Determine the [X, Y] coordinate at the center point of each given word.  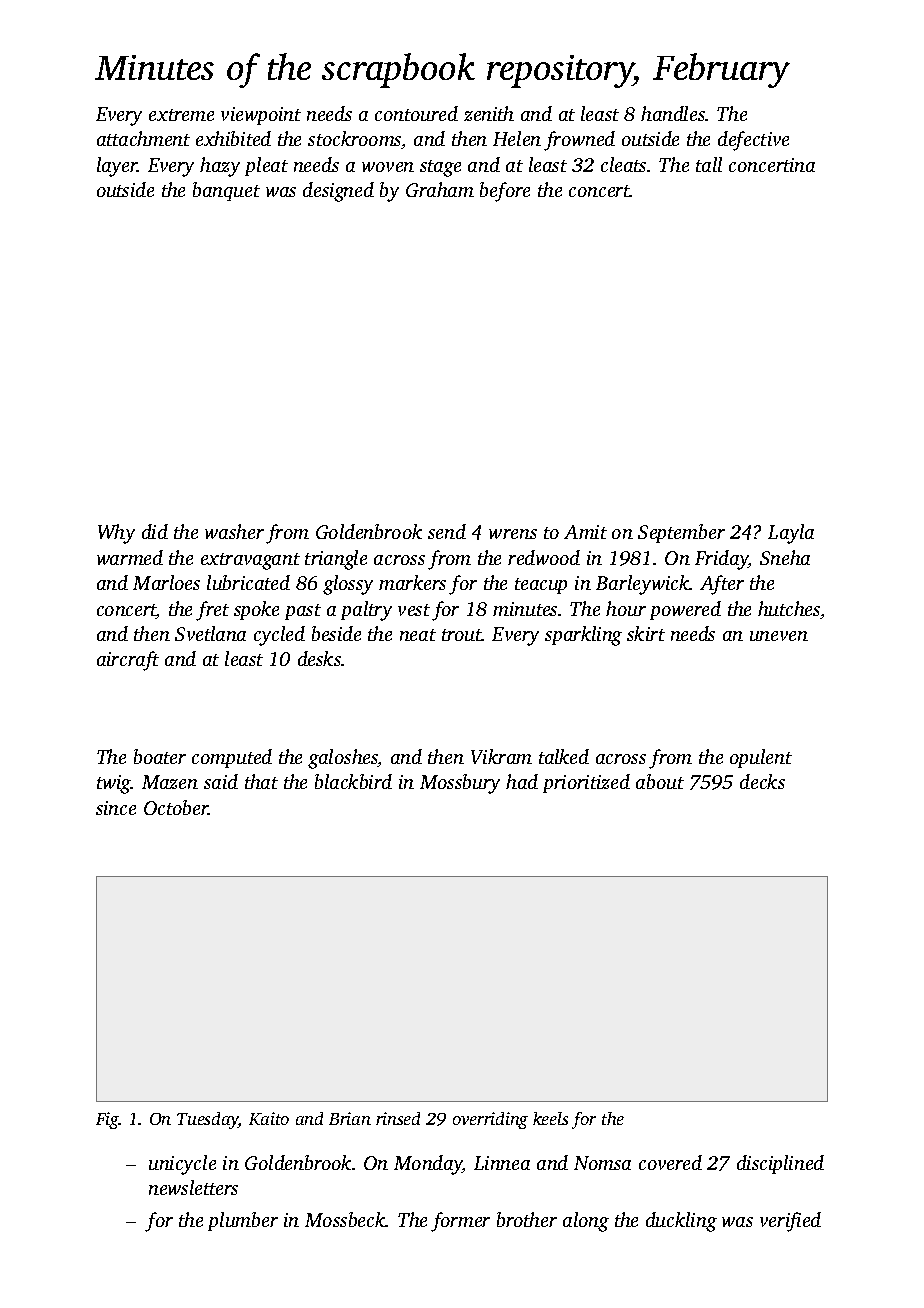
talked [564, 756]
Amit [585, 532]
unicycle [182, 1165]
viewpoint [261, 116]
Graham [440, 189]
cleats [623, 164]
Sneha [785, 557]
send [447, 531]
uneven [779, 636]
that [261, 781]
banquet [226, 191]
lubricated [248, 582]
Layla [791, 534]
